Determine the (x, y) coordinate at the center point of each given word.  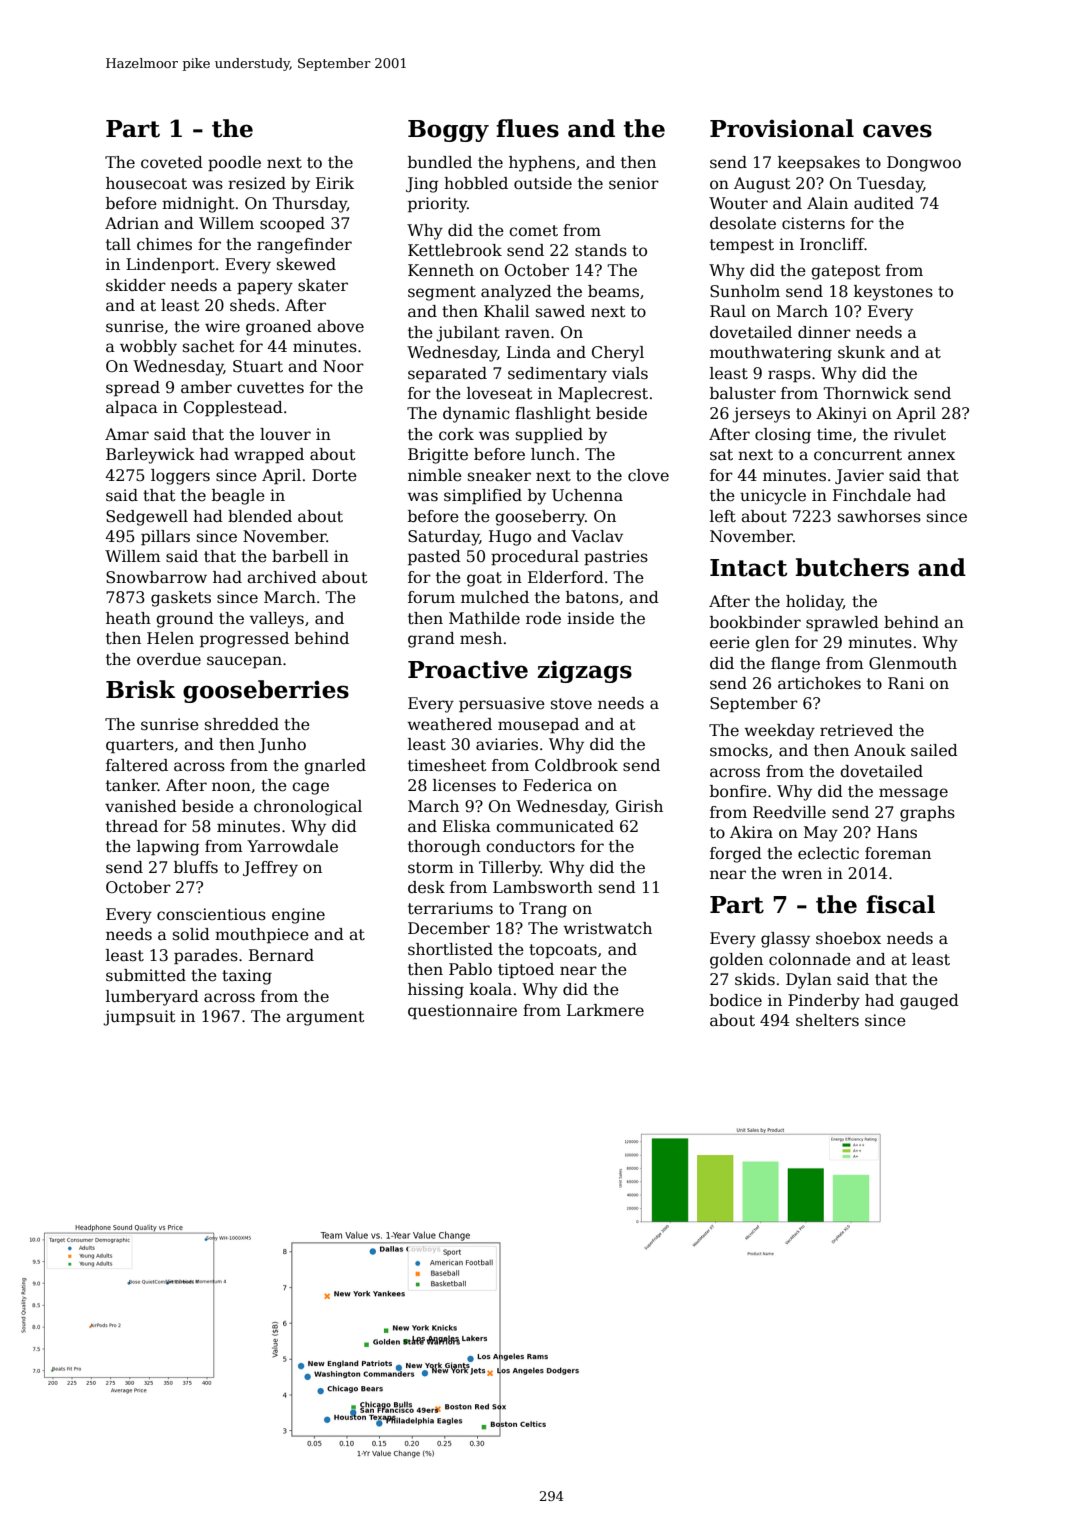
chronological (308, 808)
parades (206, 957)
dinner (824, 332)
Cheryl (618, 354)
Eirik (335, 183)
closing (783, 436)
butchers (852, 567)
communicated (555, 826)
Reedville (789, 812)
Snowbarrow (156, 577)
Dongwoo (924, 164)
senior (634, 183)
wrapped (269, 456)
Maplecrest (603, 395)
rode (543, 618)
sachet (209, 346)
